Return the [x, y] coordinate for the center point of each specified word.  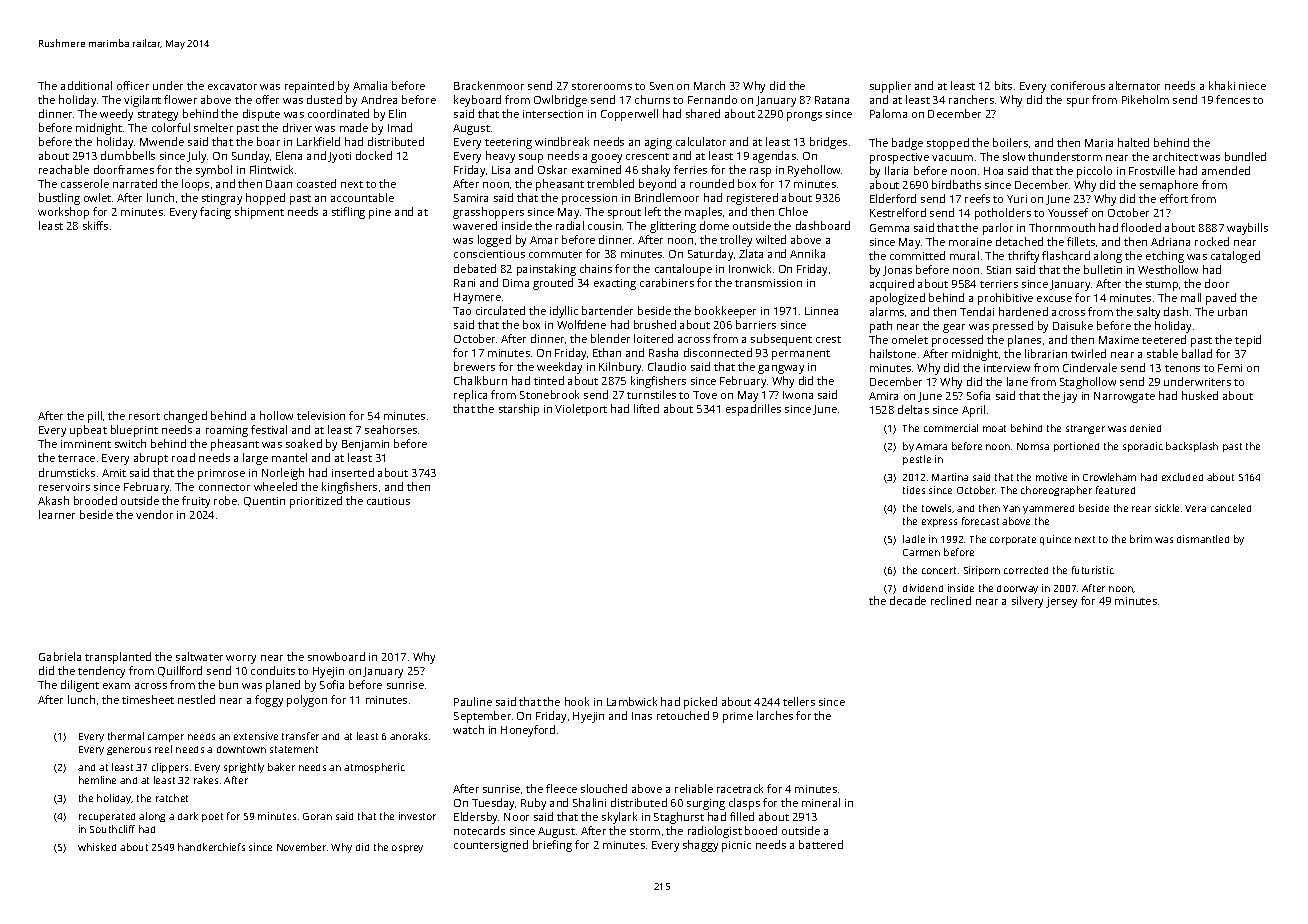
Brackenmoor [489, 85]
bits [1003, 85]
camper [166, 738]
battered [821, 844]
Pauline [473, 701]
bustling [59, 199]
